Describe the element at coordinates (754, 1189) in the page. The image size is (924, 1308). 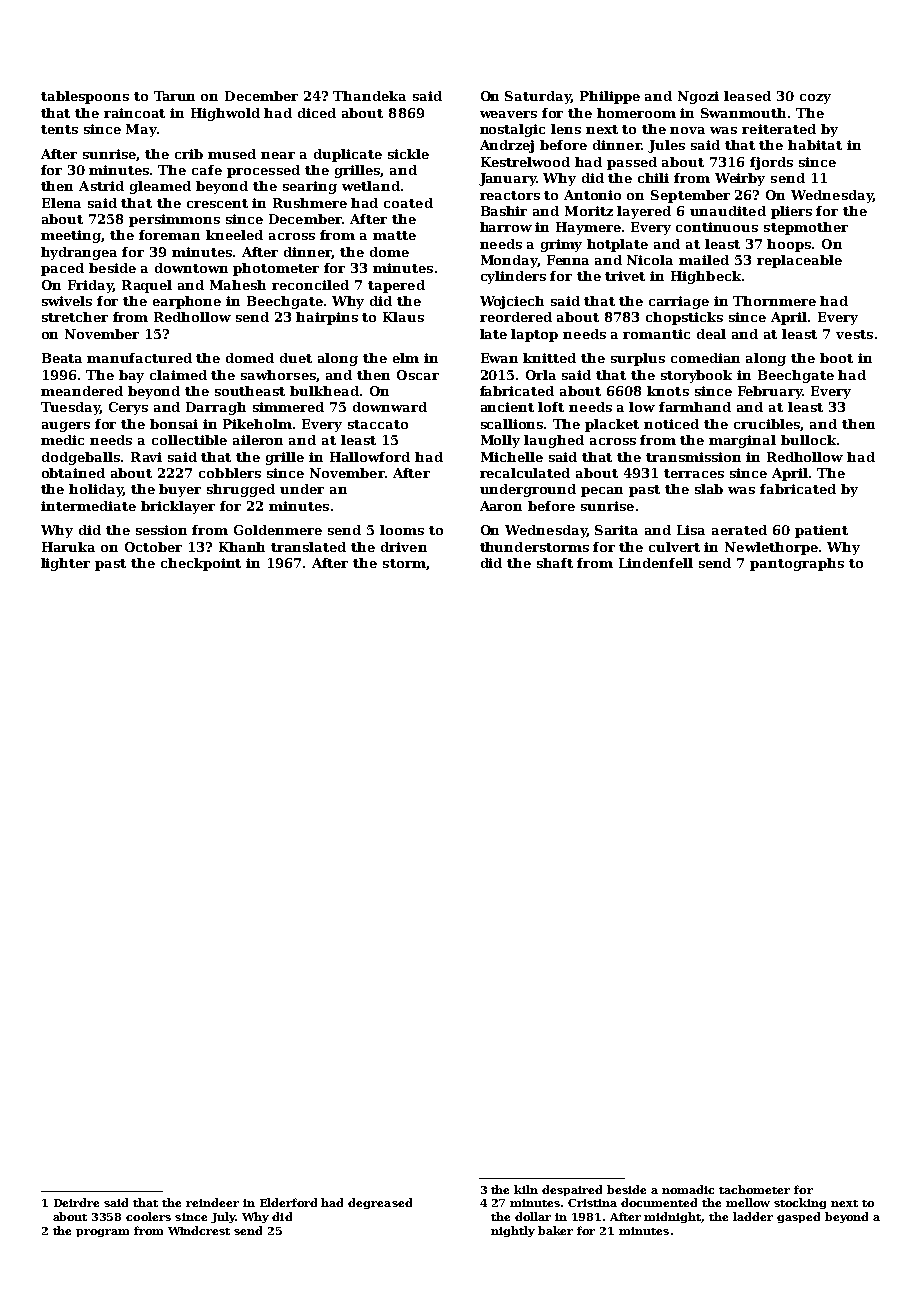
I see `tachometer` at that location.
